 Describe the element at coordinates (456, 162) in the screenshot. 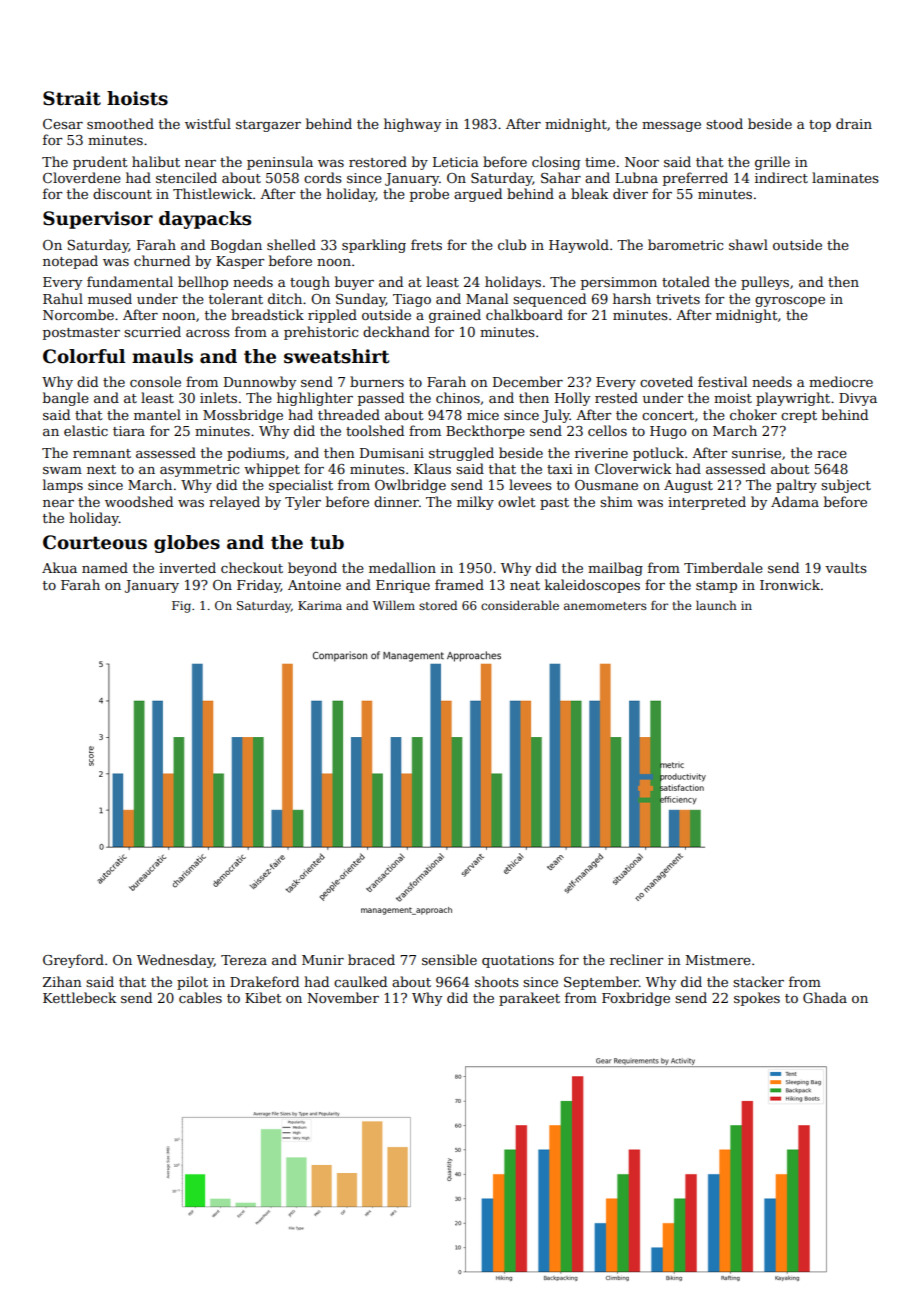

I see `Leticia` at that location.
